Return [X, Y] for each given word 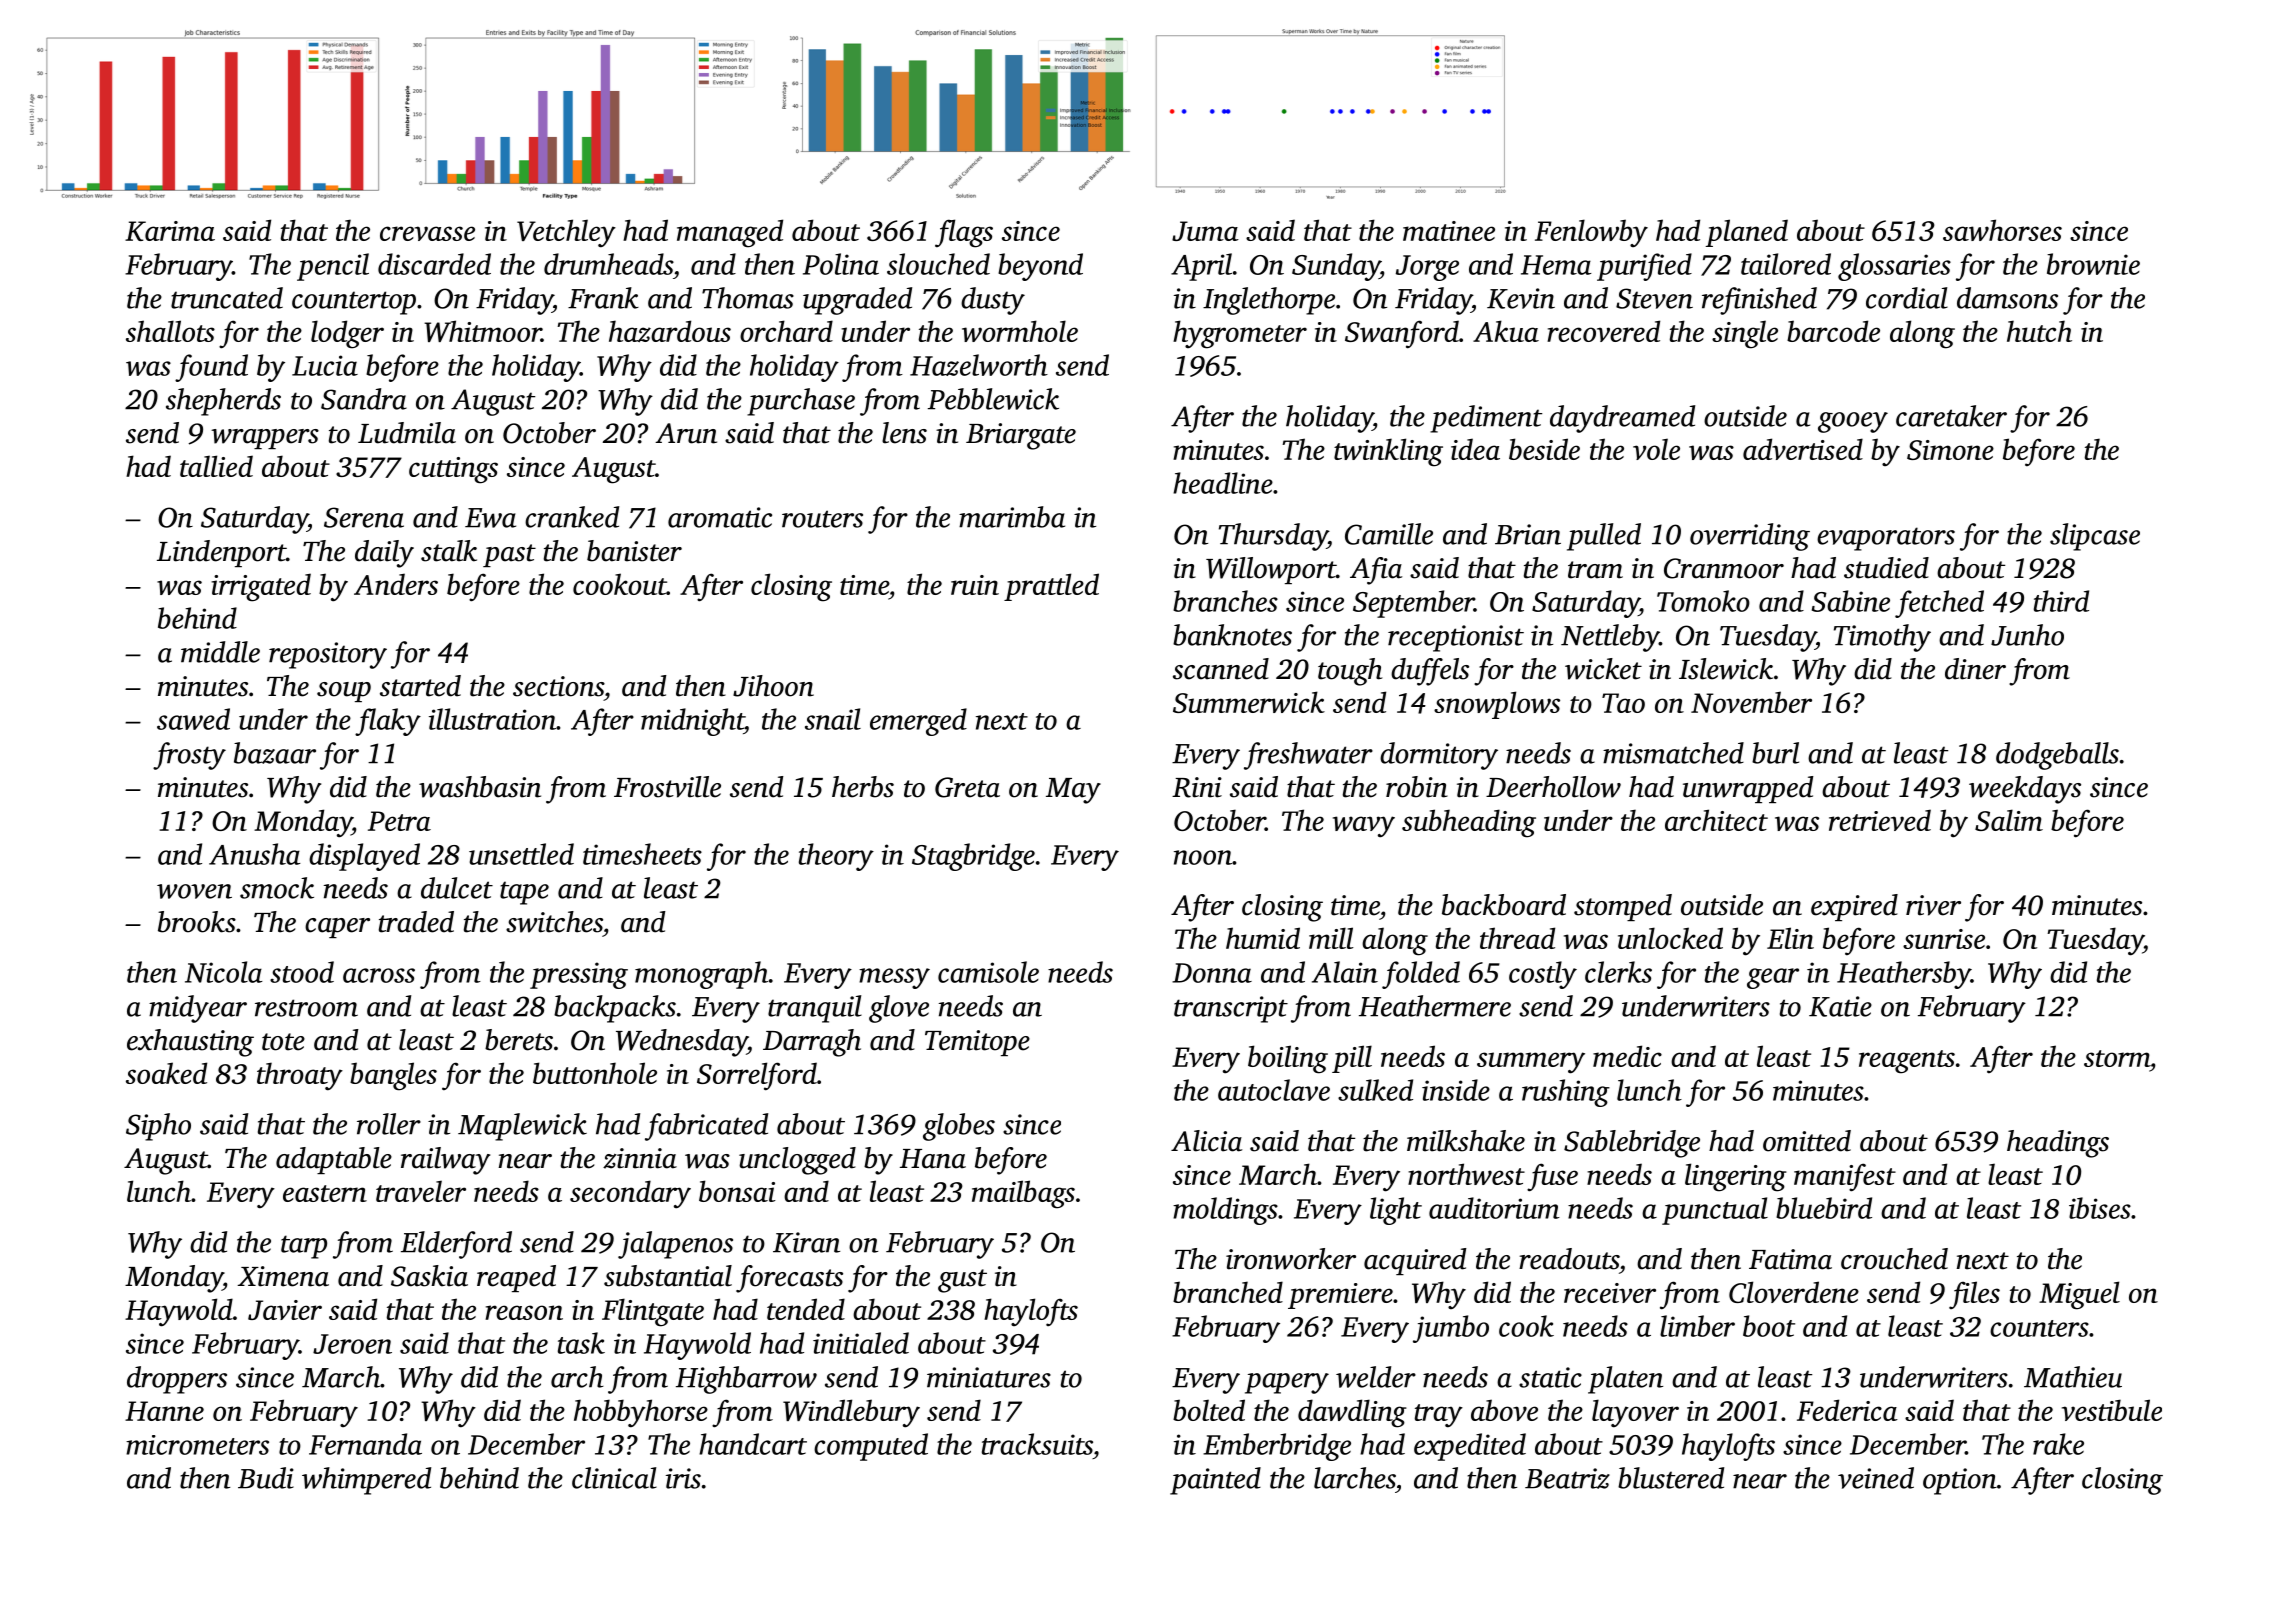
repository [328, 655]
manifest [1845, 1177]
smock [277, 888]
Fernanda [365, 1444]
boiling [1288, 1059]
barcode [1833, 331]
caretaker [1951, 416]
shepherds [223, 402]
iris [683, 1478]
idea [1475, 449]
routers [822, 519]
